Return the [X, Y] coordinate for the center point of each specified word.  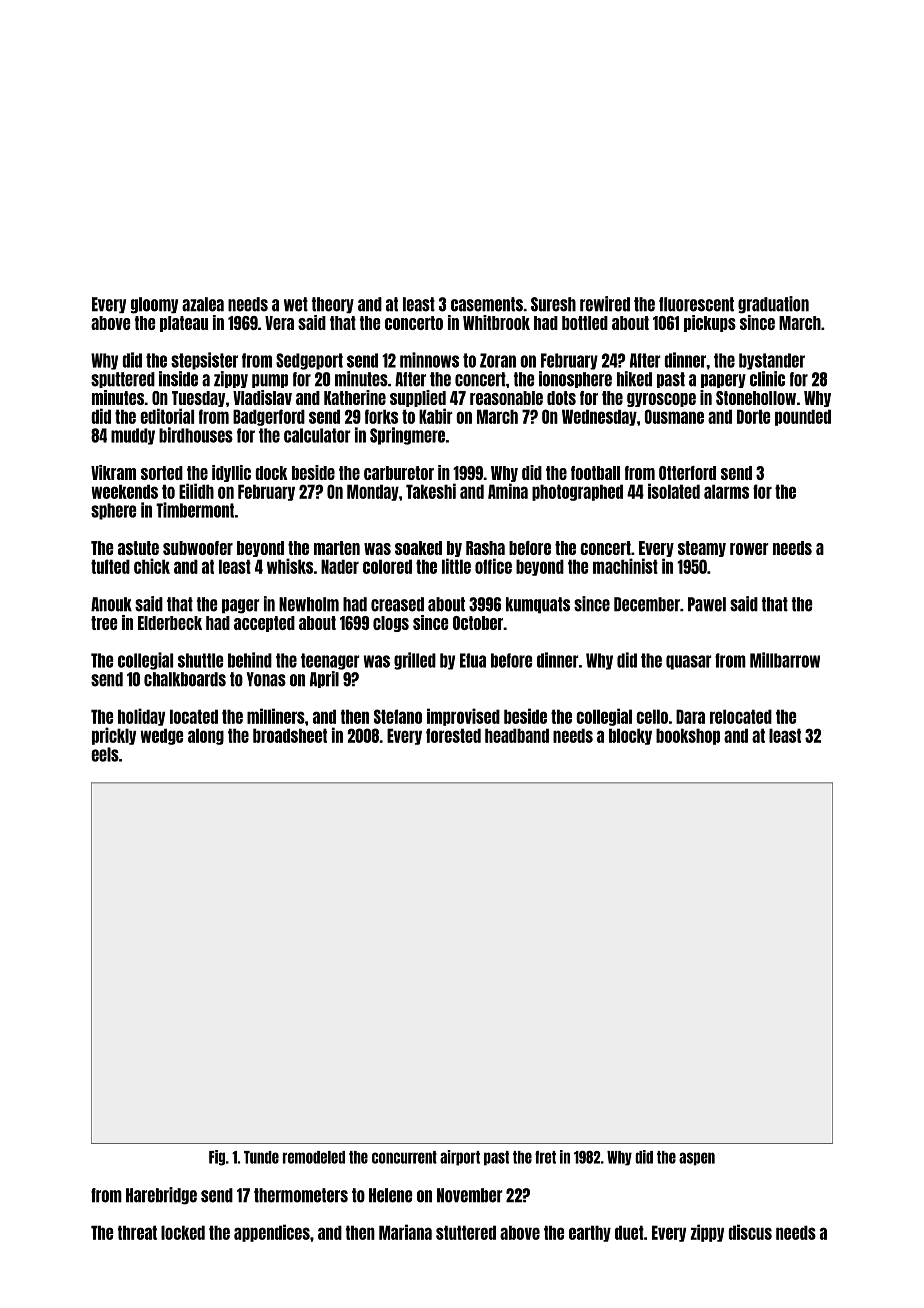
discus [750, 1232]
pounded [803, 417]
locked [183, 1232]
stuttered [466, 1232]
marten [337, 548]
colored [387, 566]
